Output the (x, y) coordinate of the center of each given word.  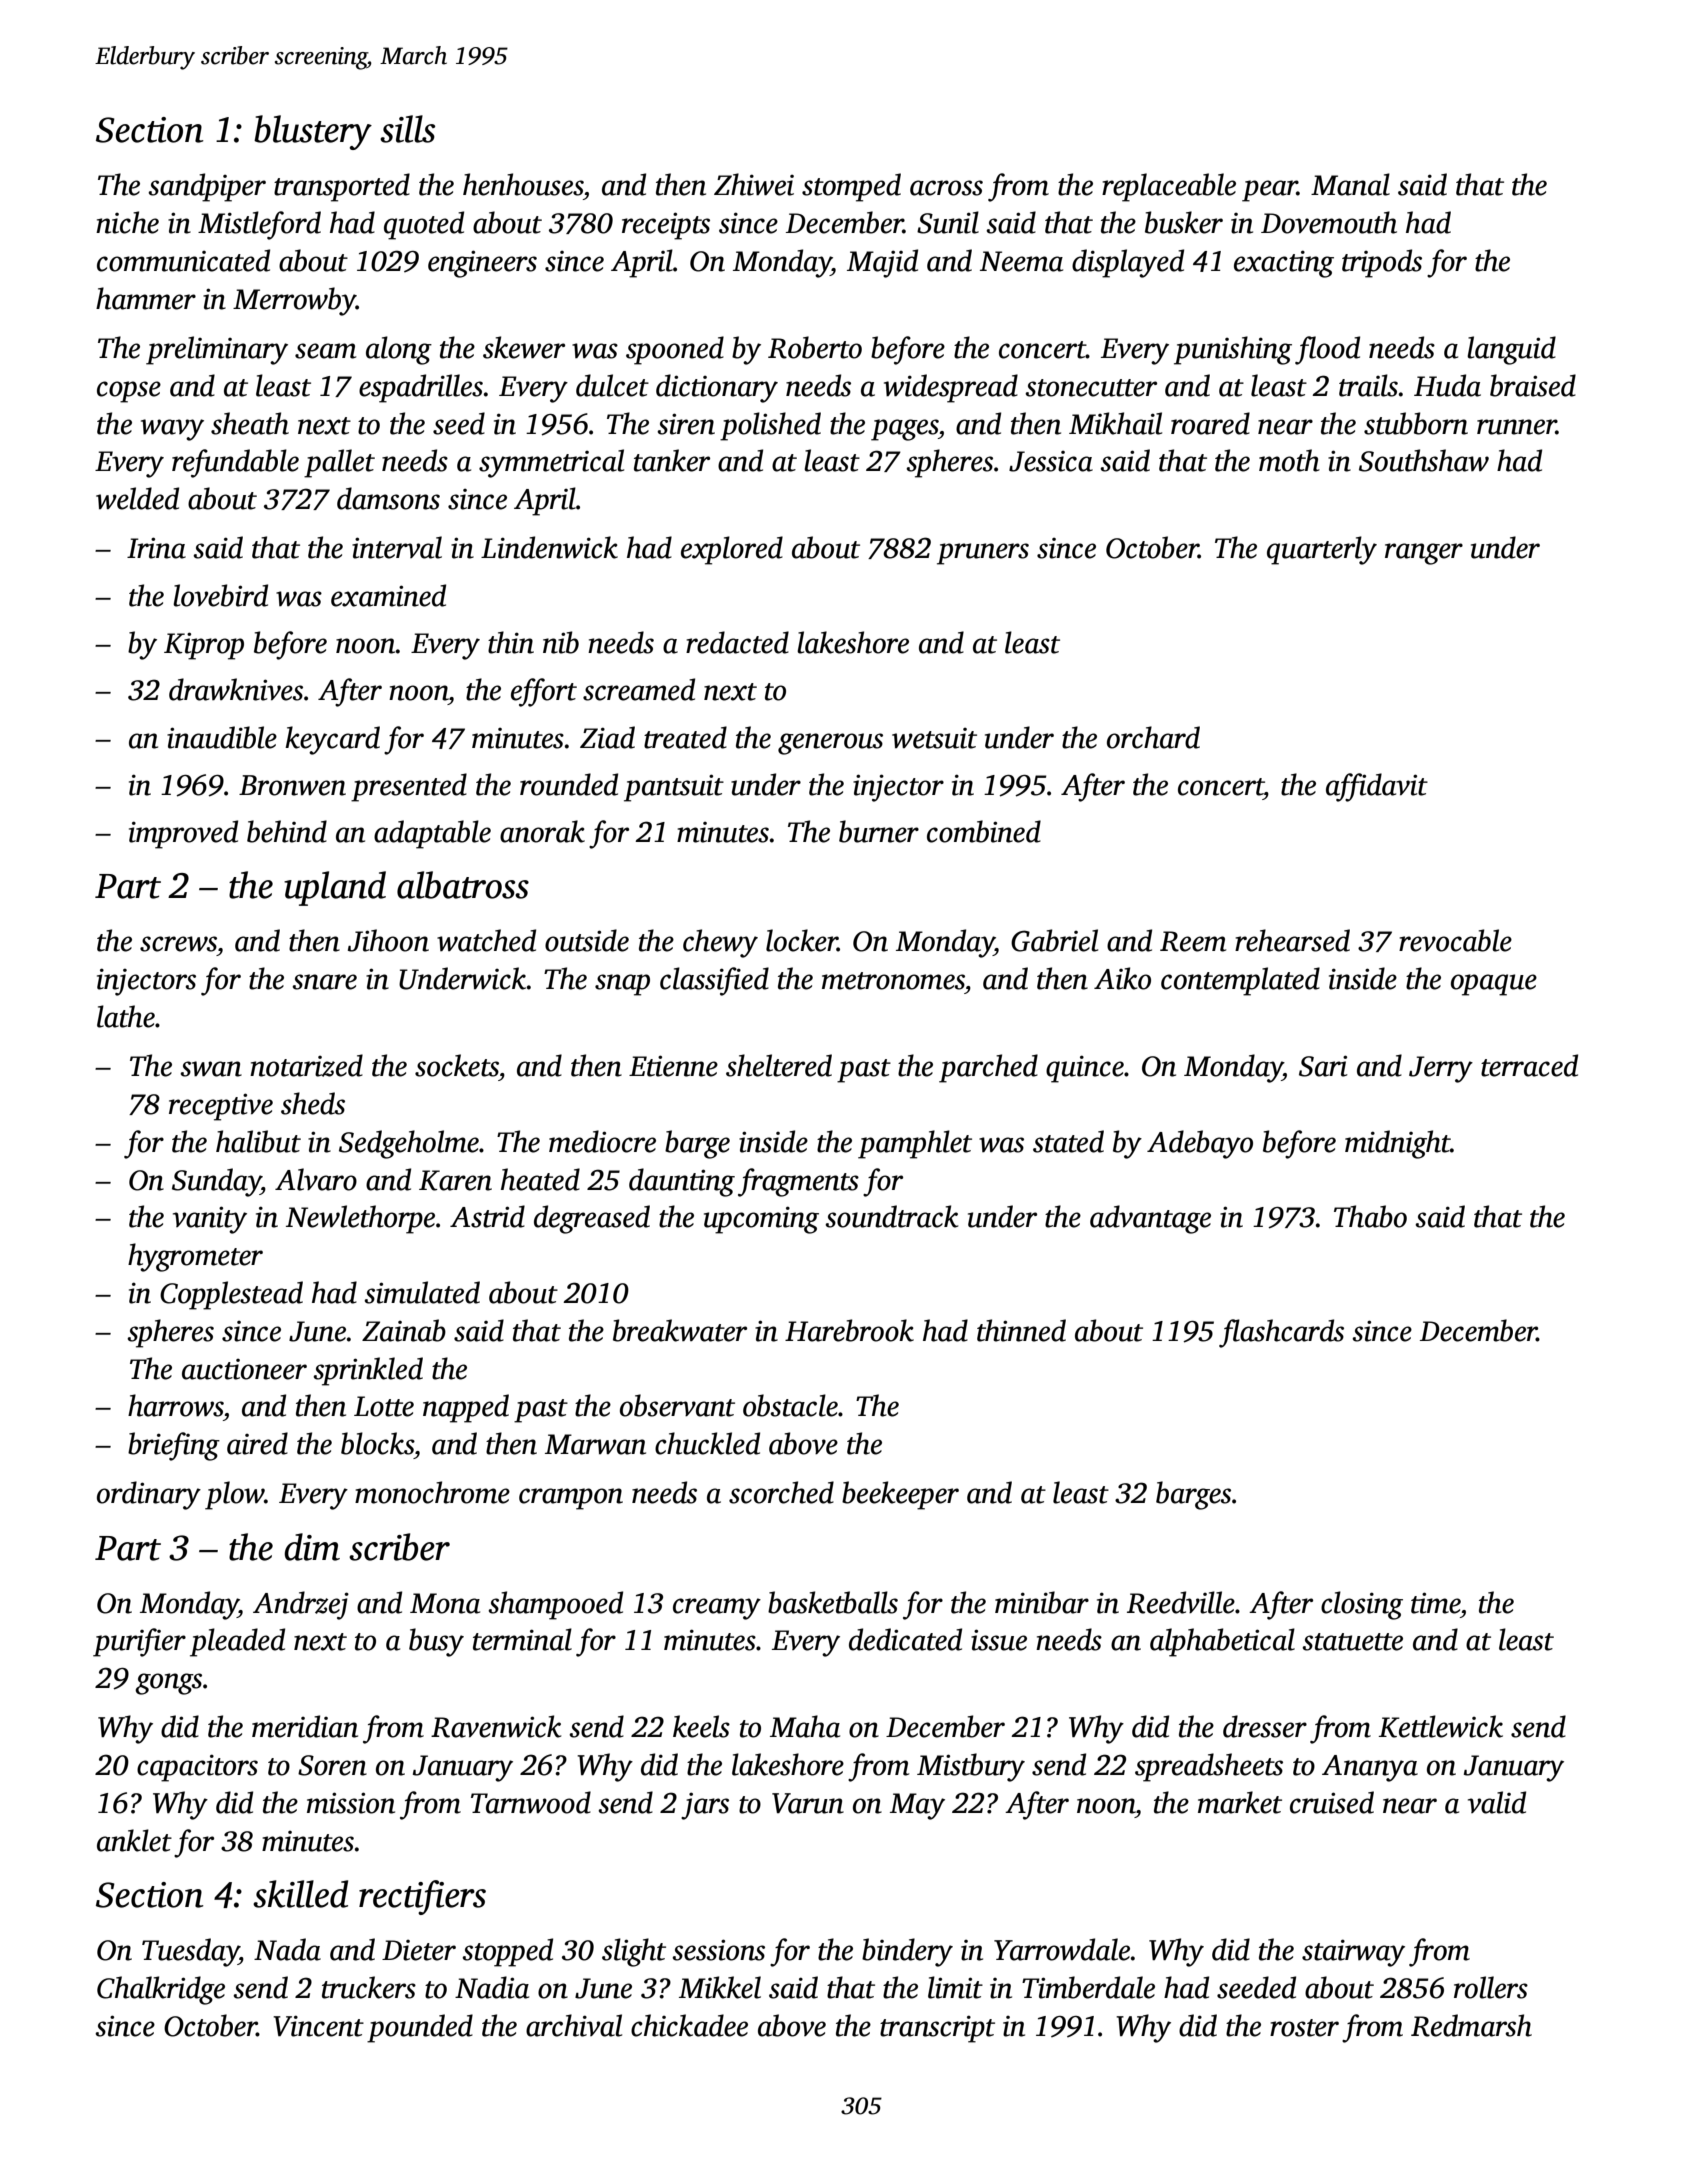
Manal (1350, 184)
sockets (457, 1065)
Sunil (948, 222)
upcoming (761, 1220)
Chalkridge (161, 1990)
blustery (313, 132)
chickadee (689, 2025)
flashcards (1281, 1333)
